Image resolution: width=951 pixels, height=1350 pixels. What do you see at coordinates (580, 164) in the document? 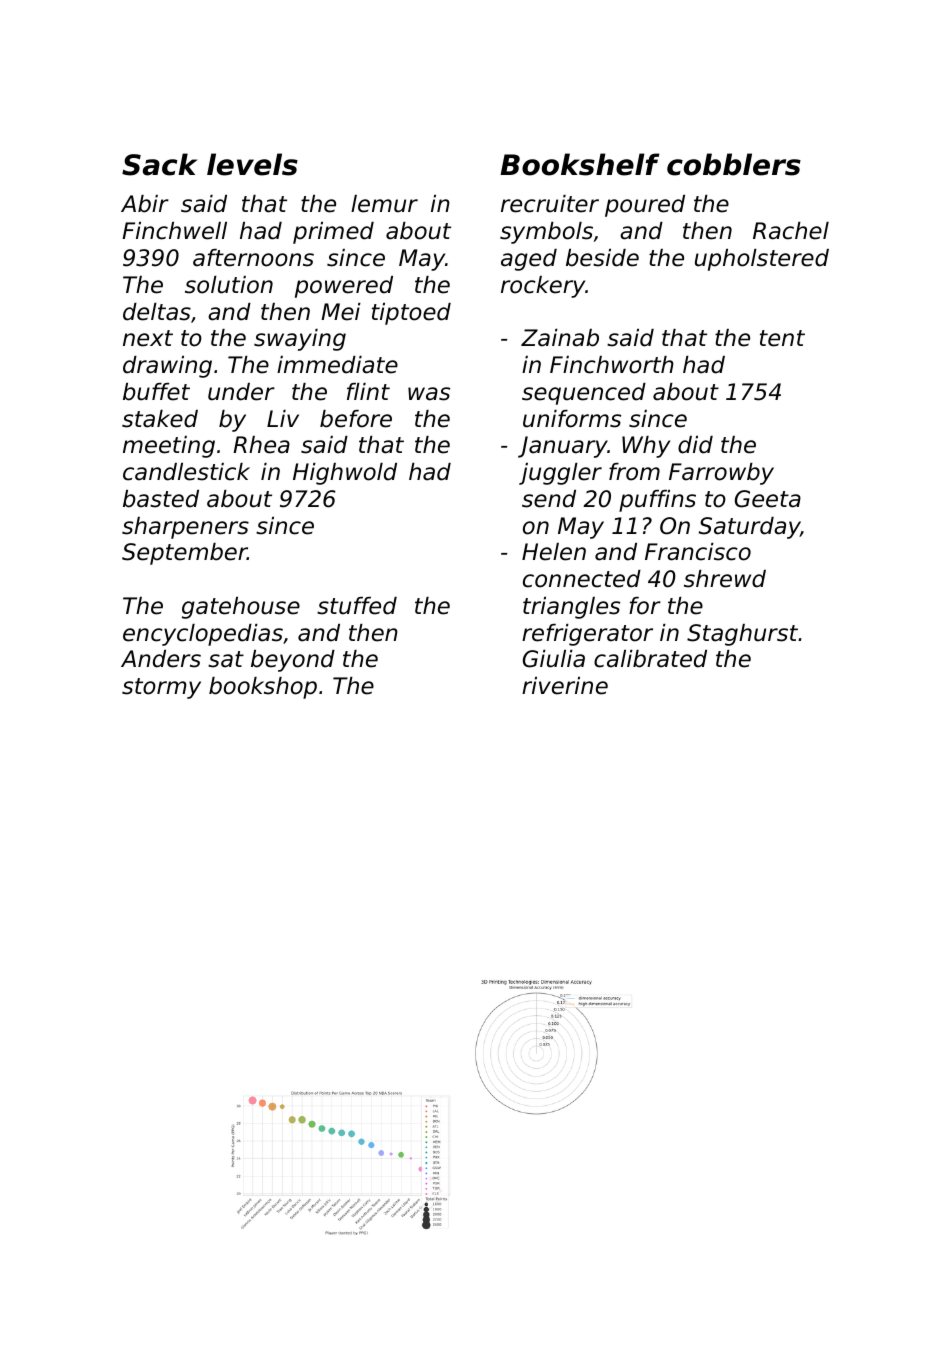
I see `Bookshelf` at bounding box center [580, 164].
